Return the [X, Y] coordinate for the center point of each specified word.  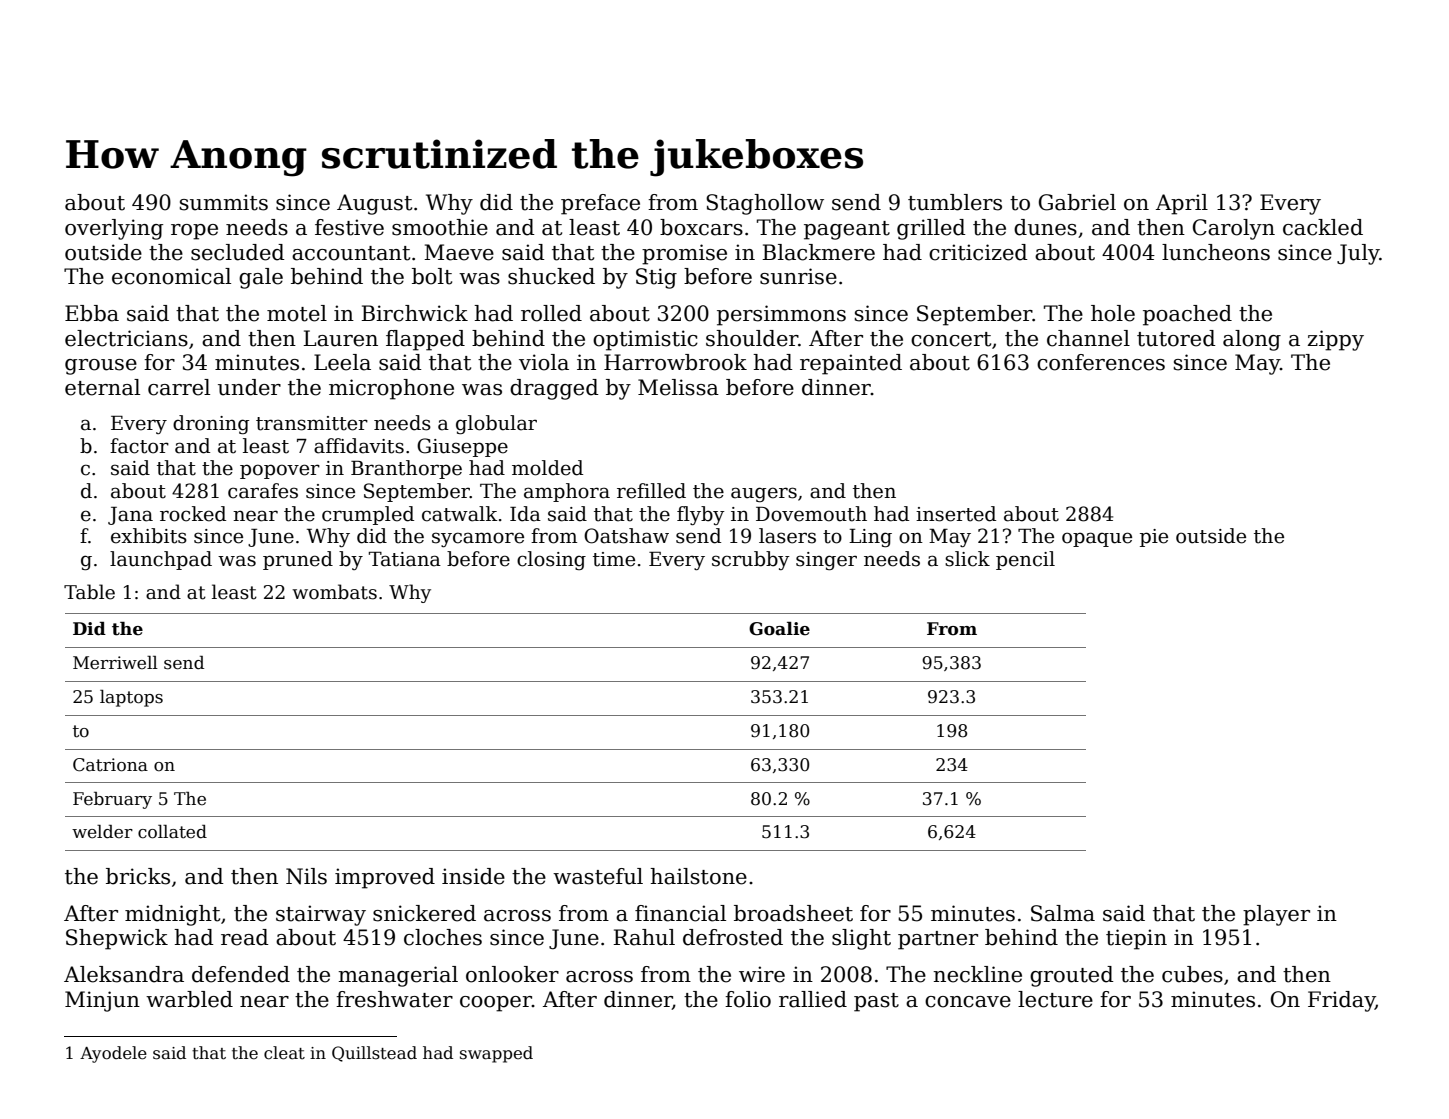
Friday [1341, 1001]
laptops [131, 698]
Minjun [102, 1001]
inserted [956, 514]
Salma [1063, 913]
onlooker [512, 974]
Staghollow [765, 204]
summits [224, 202]
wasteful [598, 876]
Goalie [779, 629]
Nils [306, 876]
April [1182, 204]
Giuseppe [462, 447]
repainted [851, 364]
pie [1154, 538]
